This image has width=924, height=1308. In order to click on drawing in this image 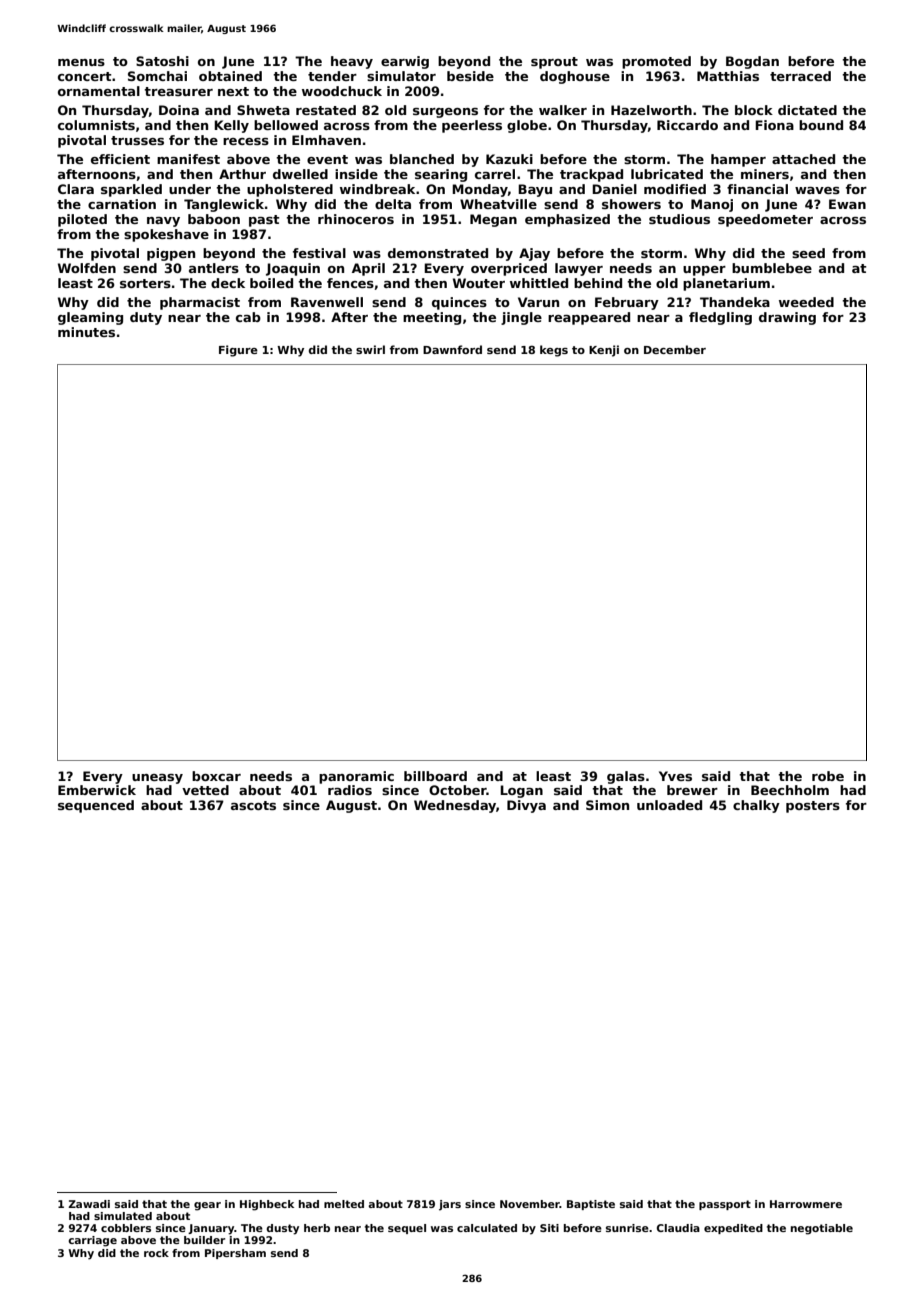, I will do `click(787, 318)`.
